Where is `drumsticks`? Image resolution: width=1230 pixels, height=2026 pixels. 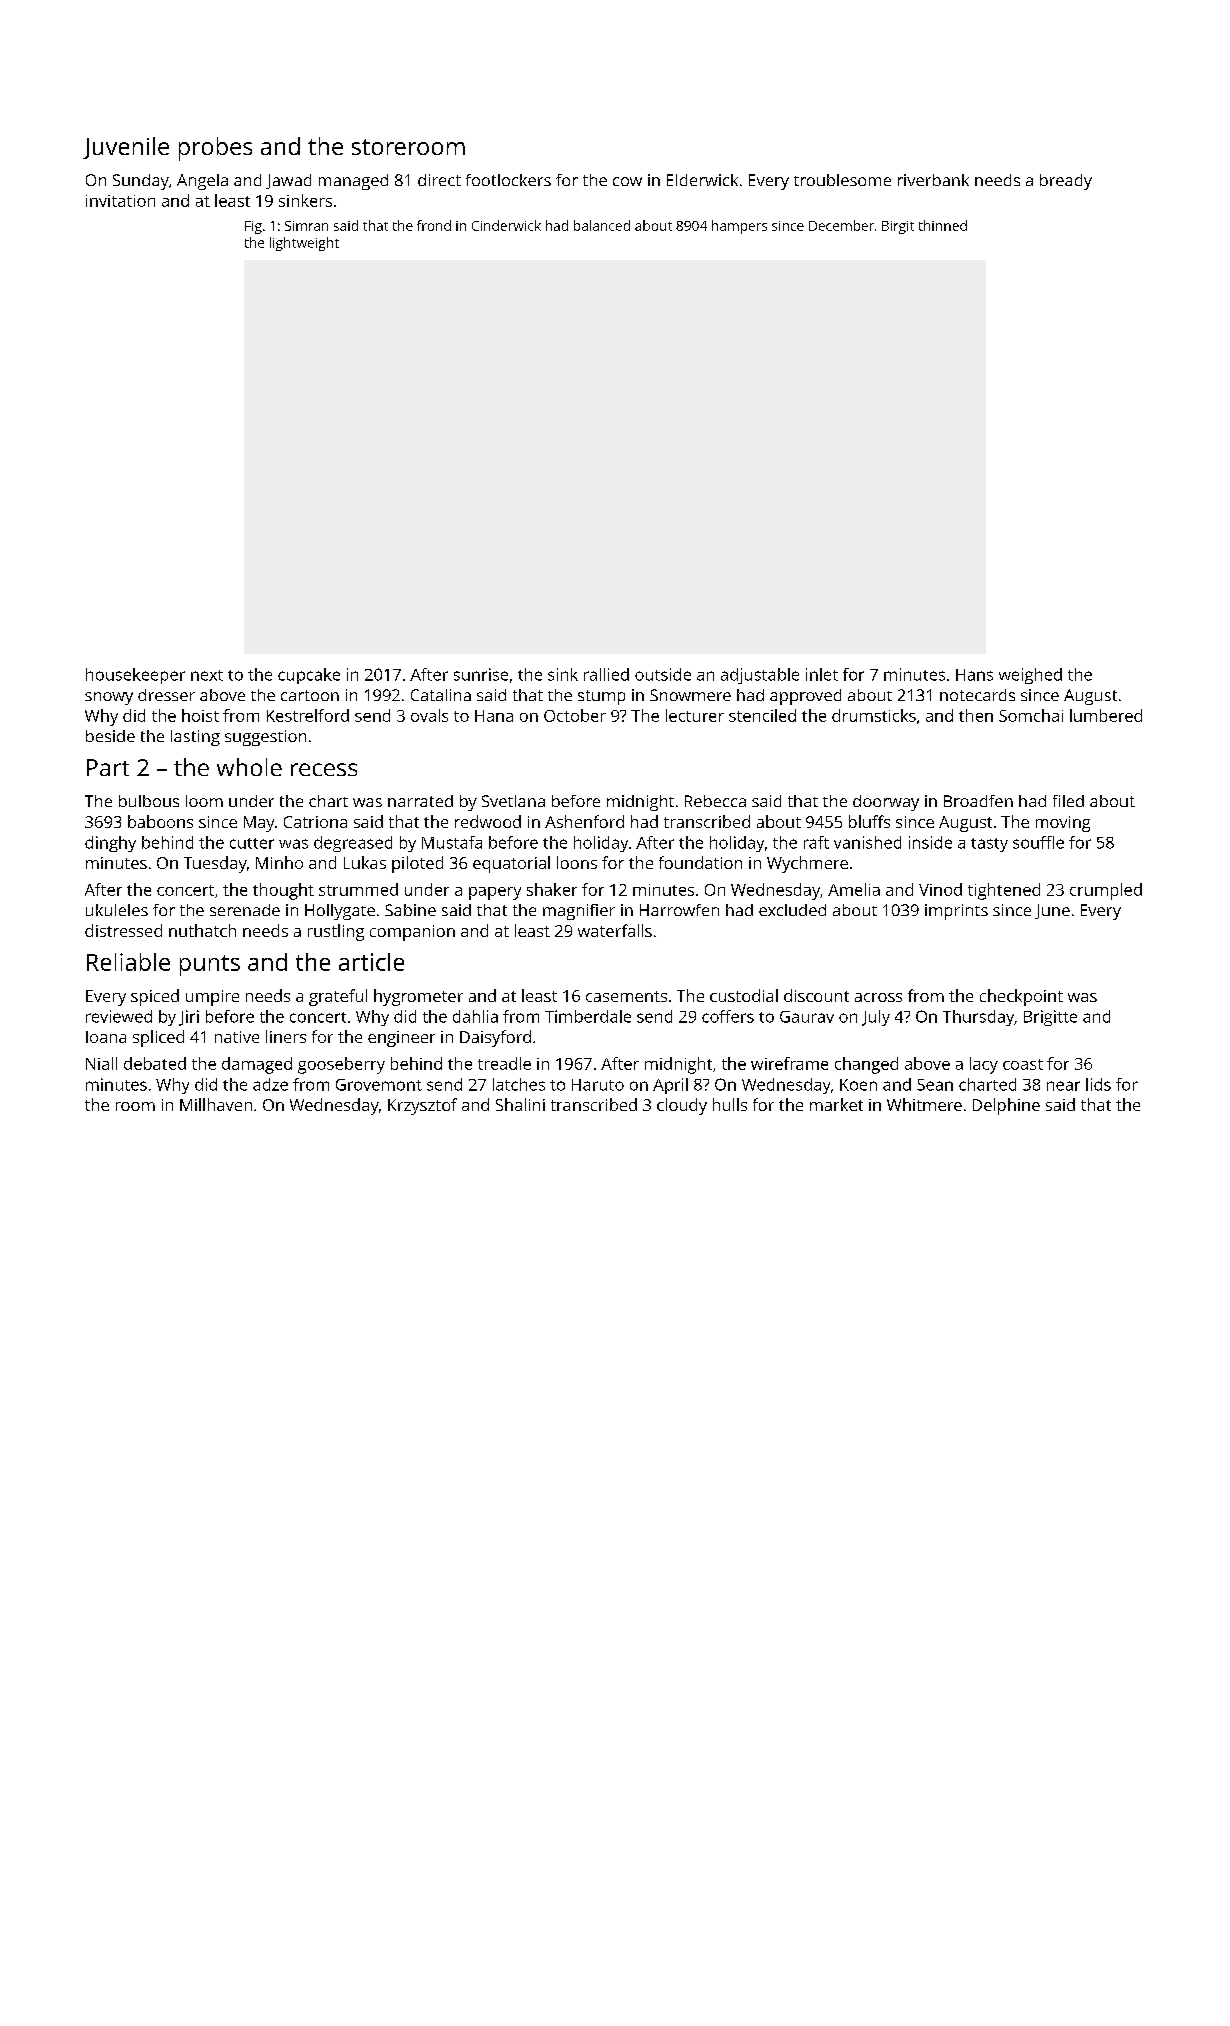 drumsticks is located at coordinates (874, 715).
